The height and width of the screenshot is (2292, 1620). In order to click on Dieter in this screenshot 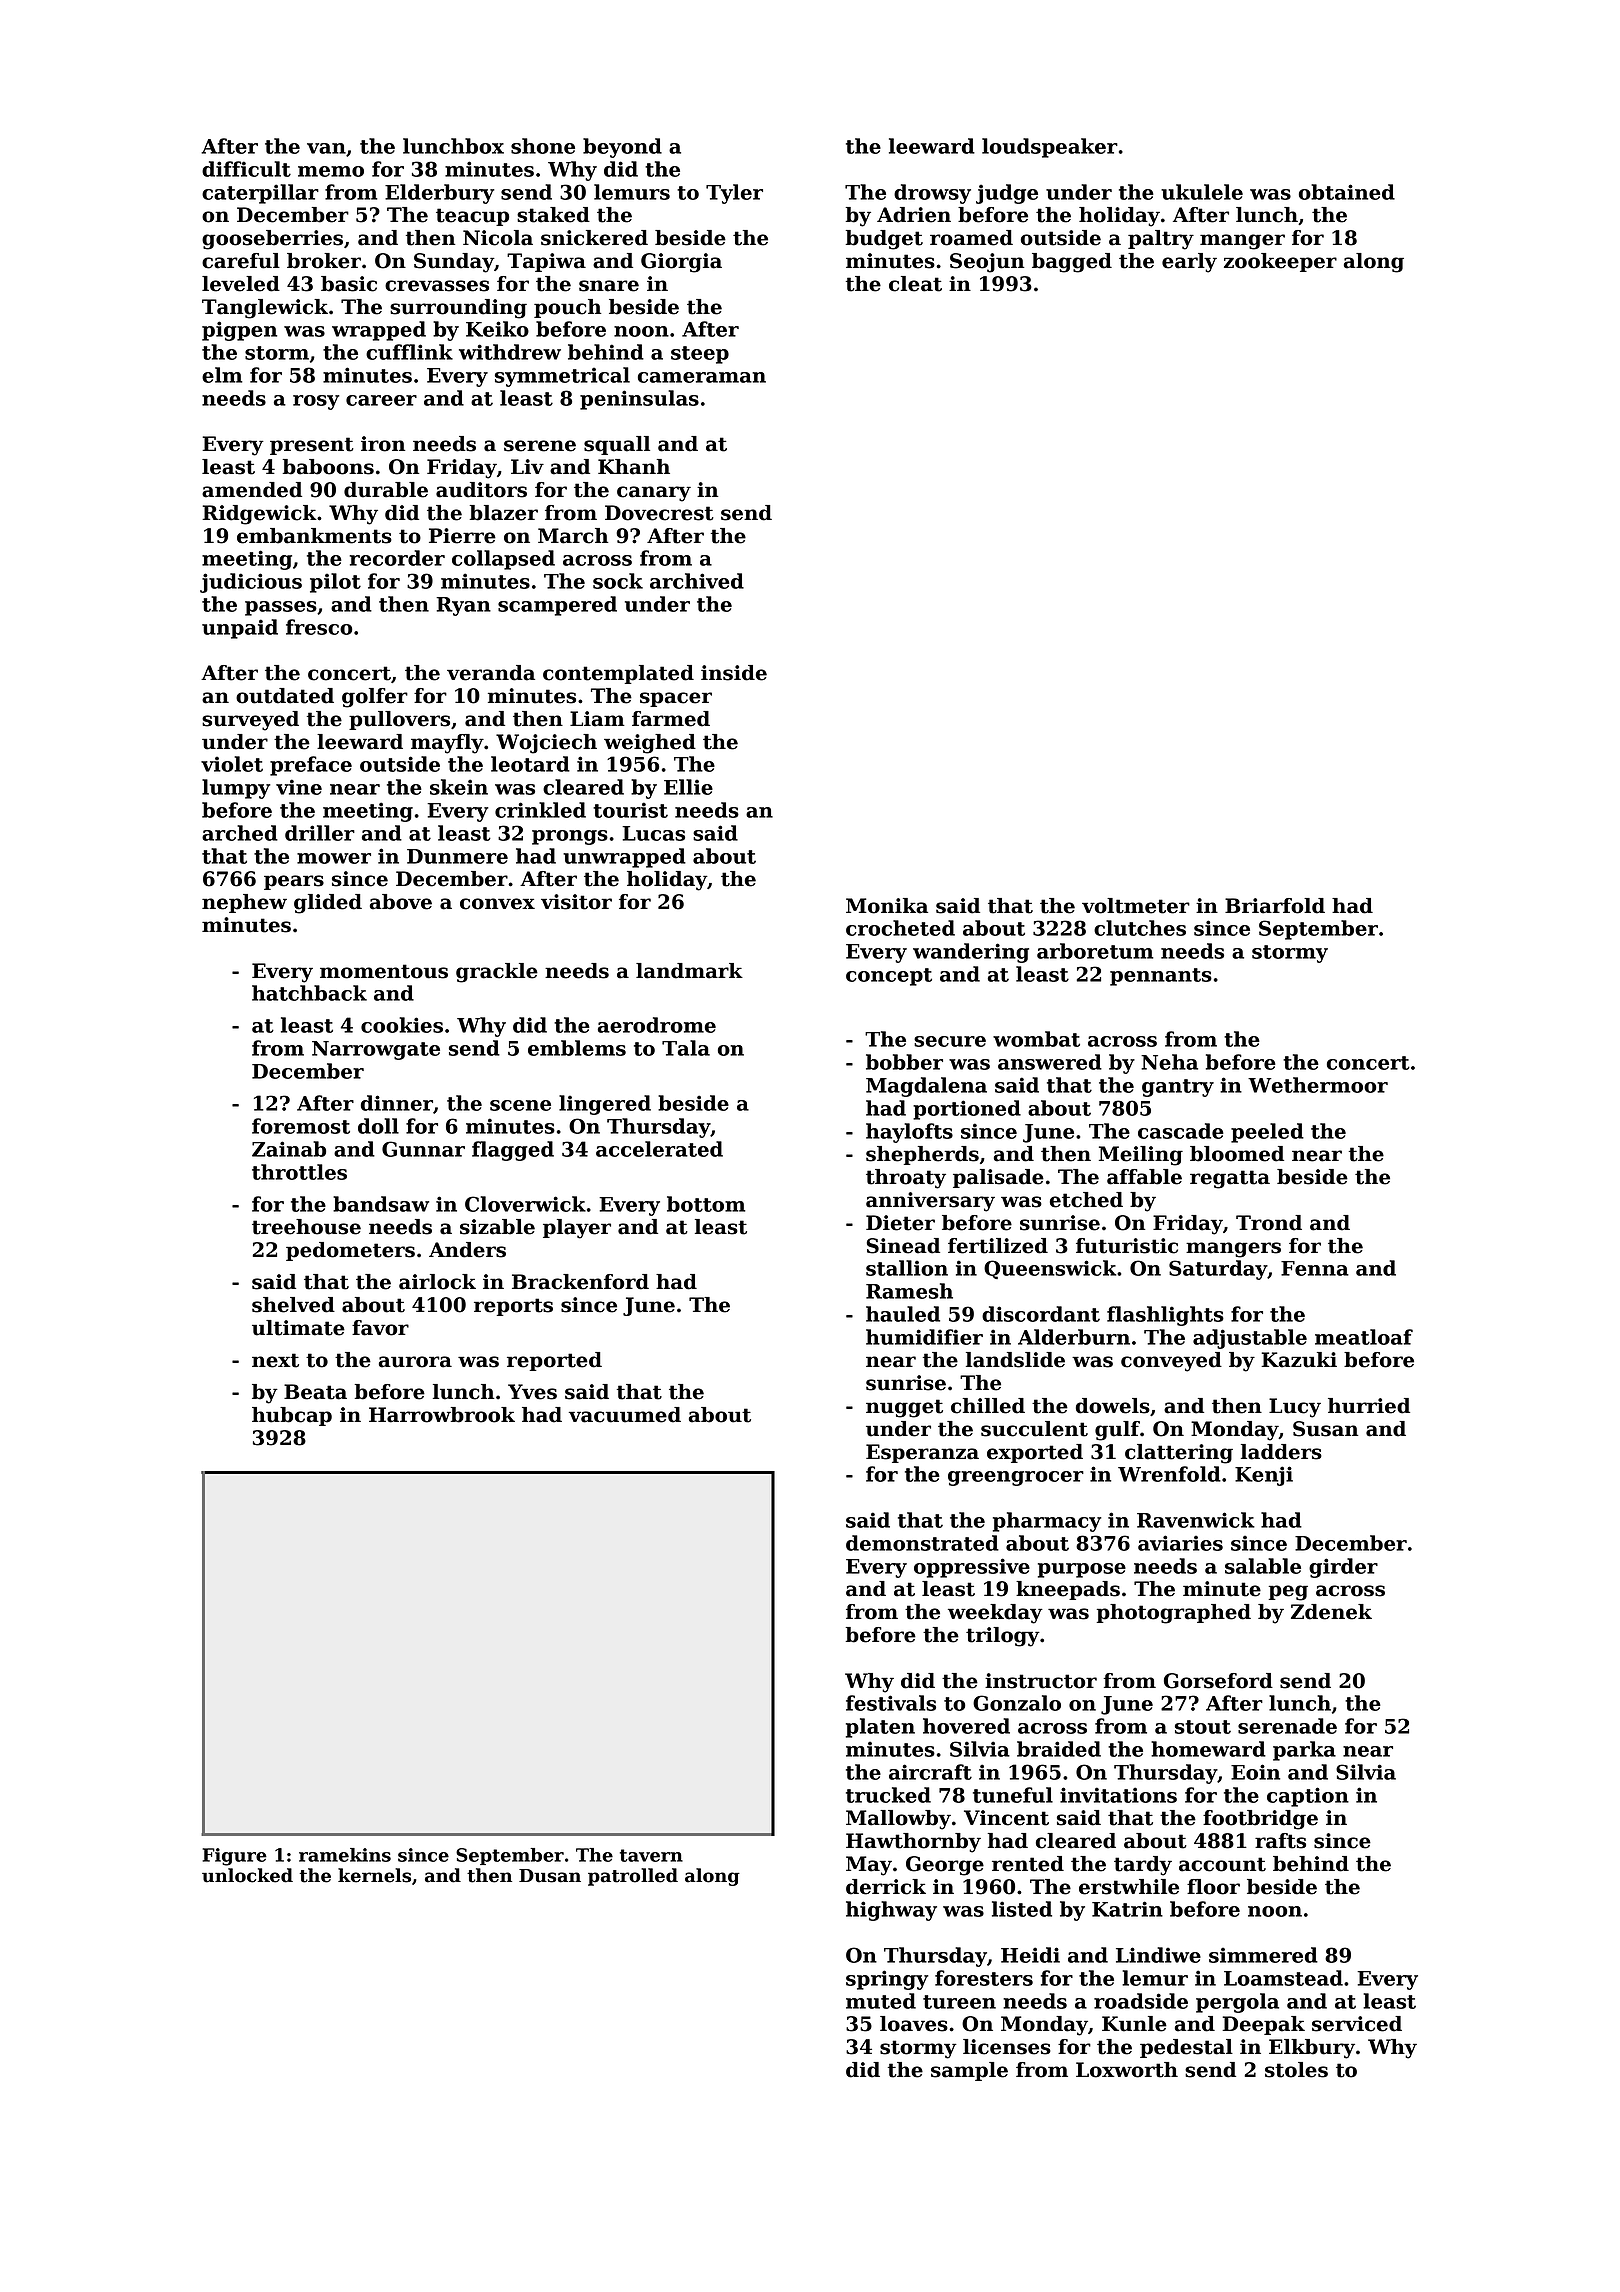, I will do `click(900, 1223)`.
